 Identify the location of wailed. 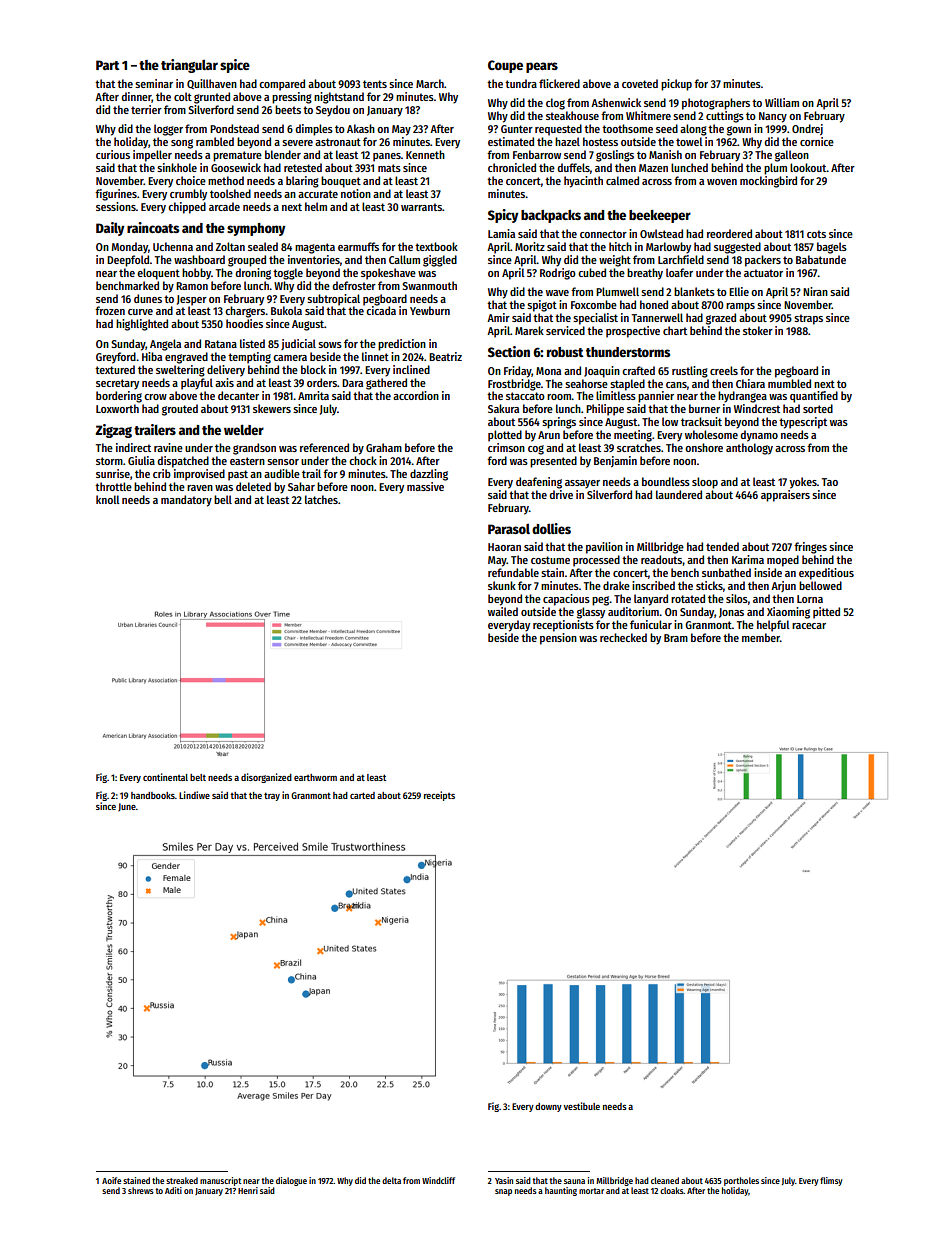
(503, 611).
